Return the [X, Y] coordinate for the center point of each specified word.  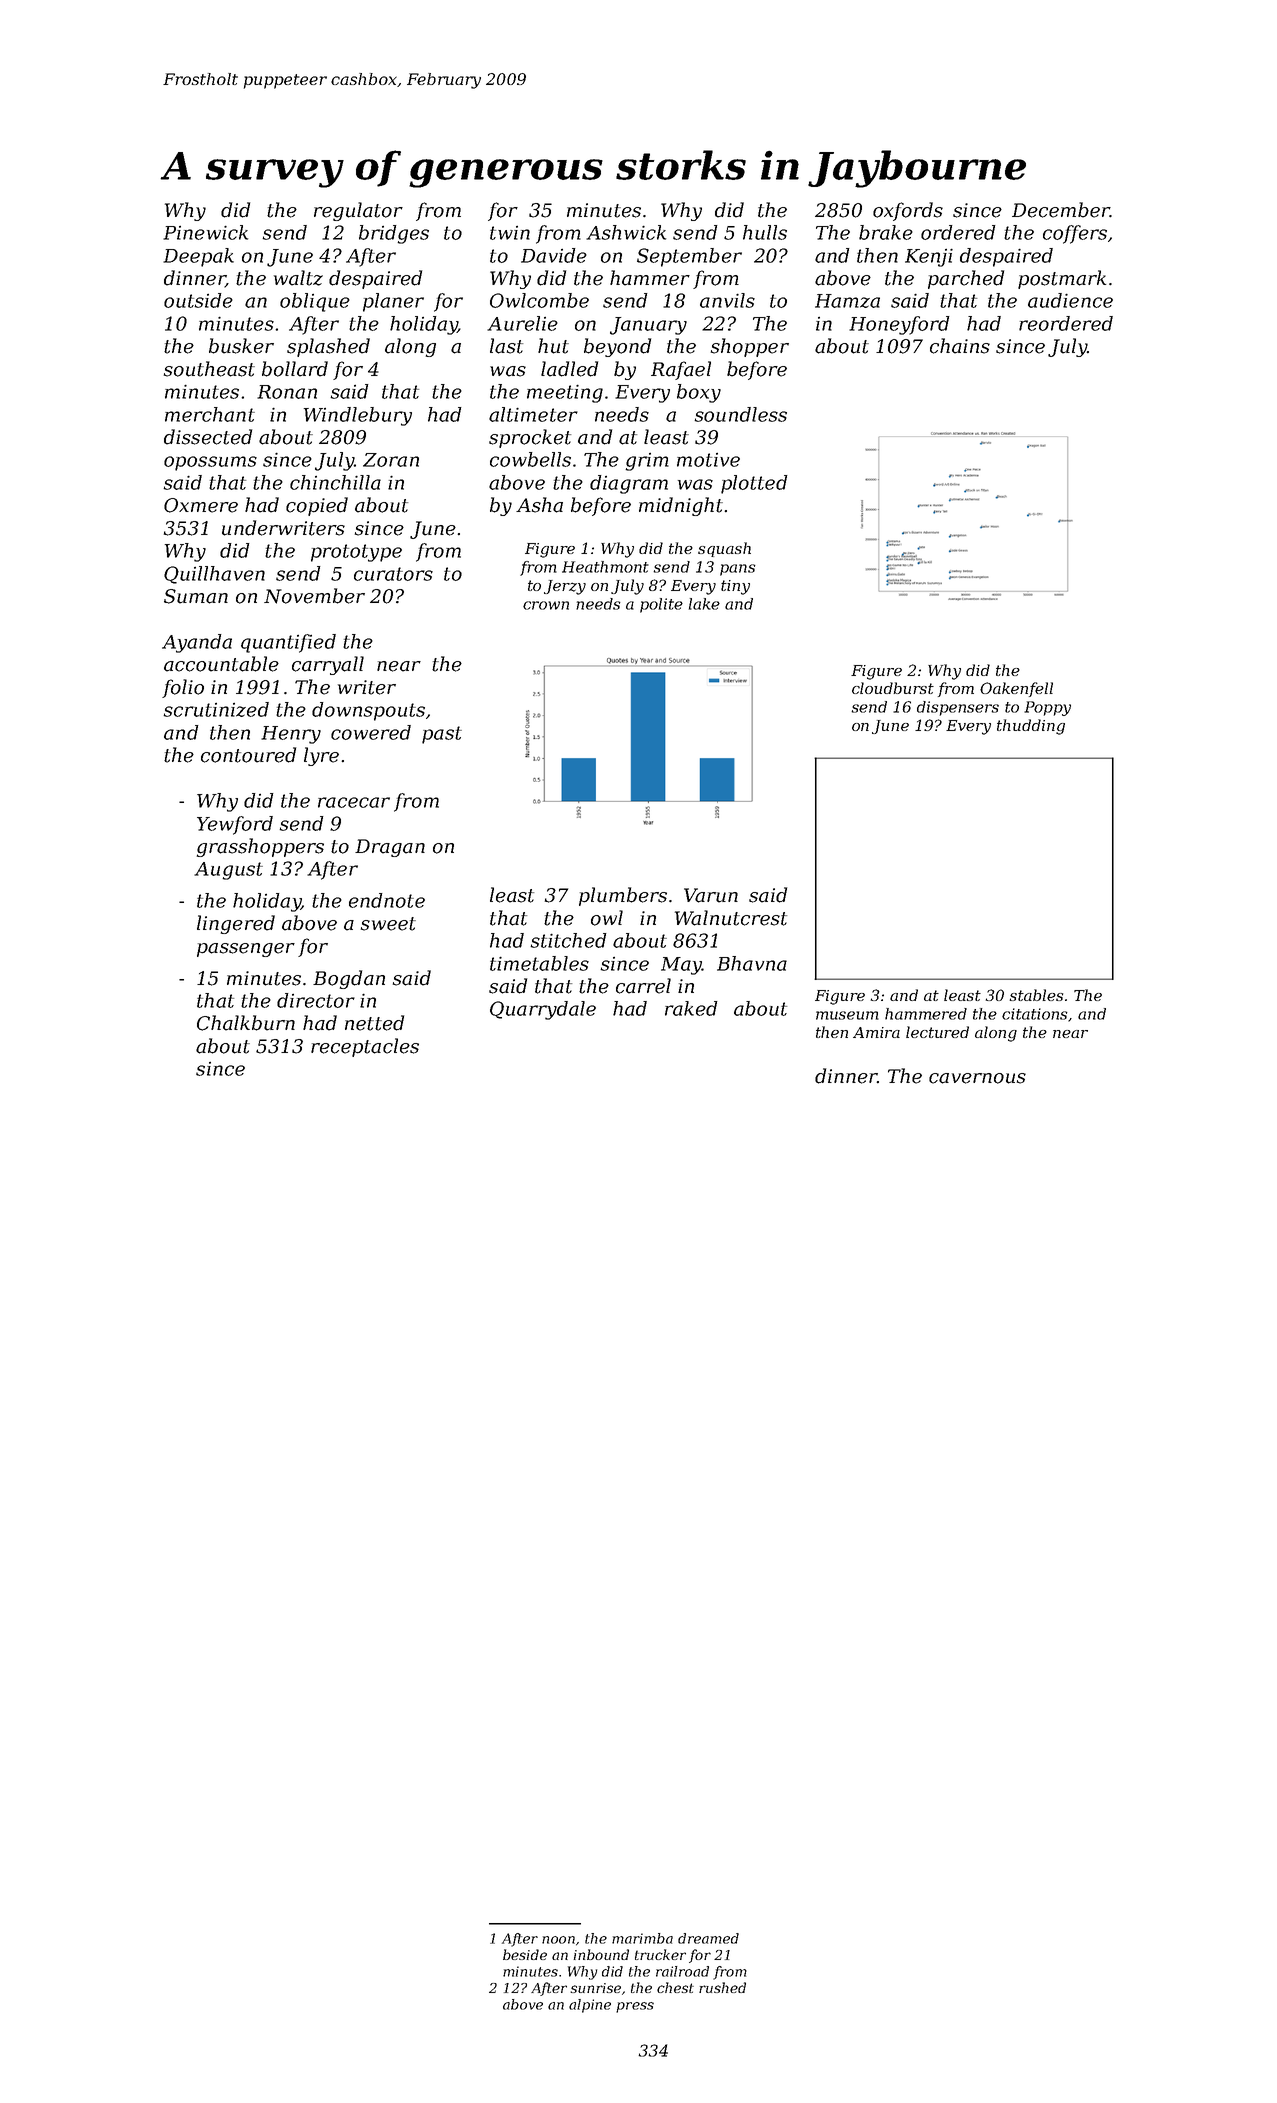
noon [558, 1940]
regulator [358, 211]
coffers [1075, 234]
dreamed [708, 1938]
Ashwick [626, 232]
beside [525, 1954]
